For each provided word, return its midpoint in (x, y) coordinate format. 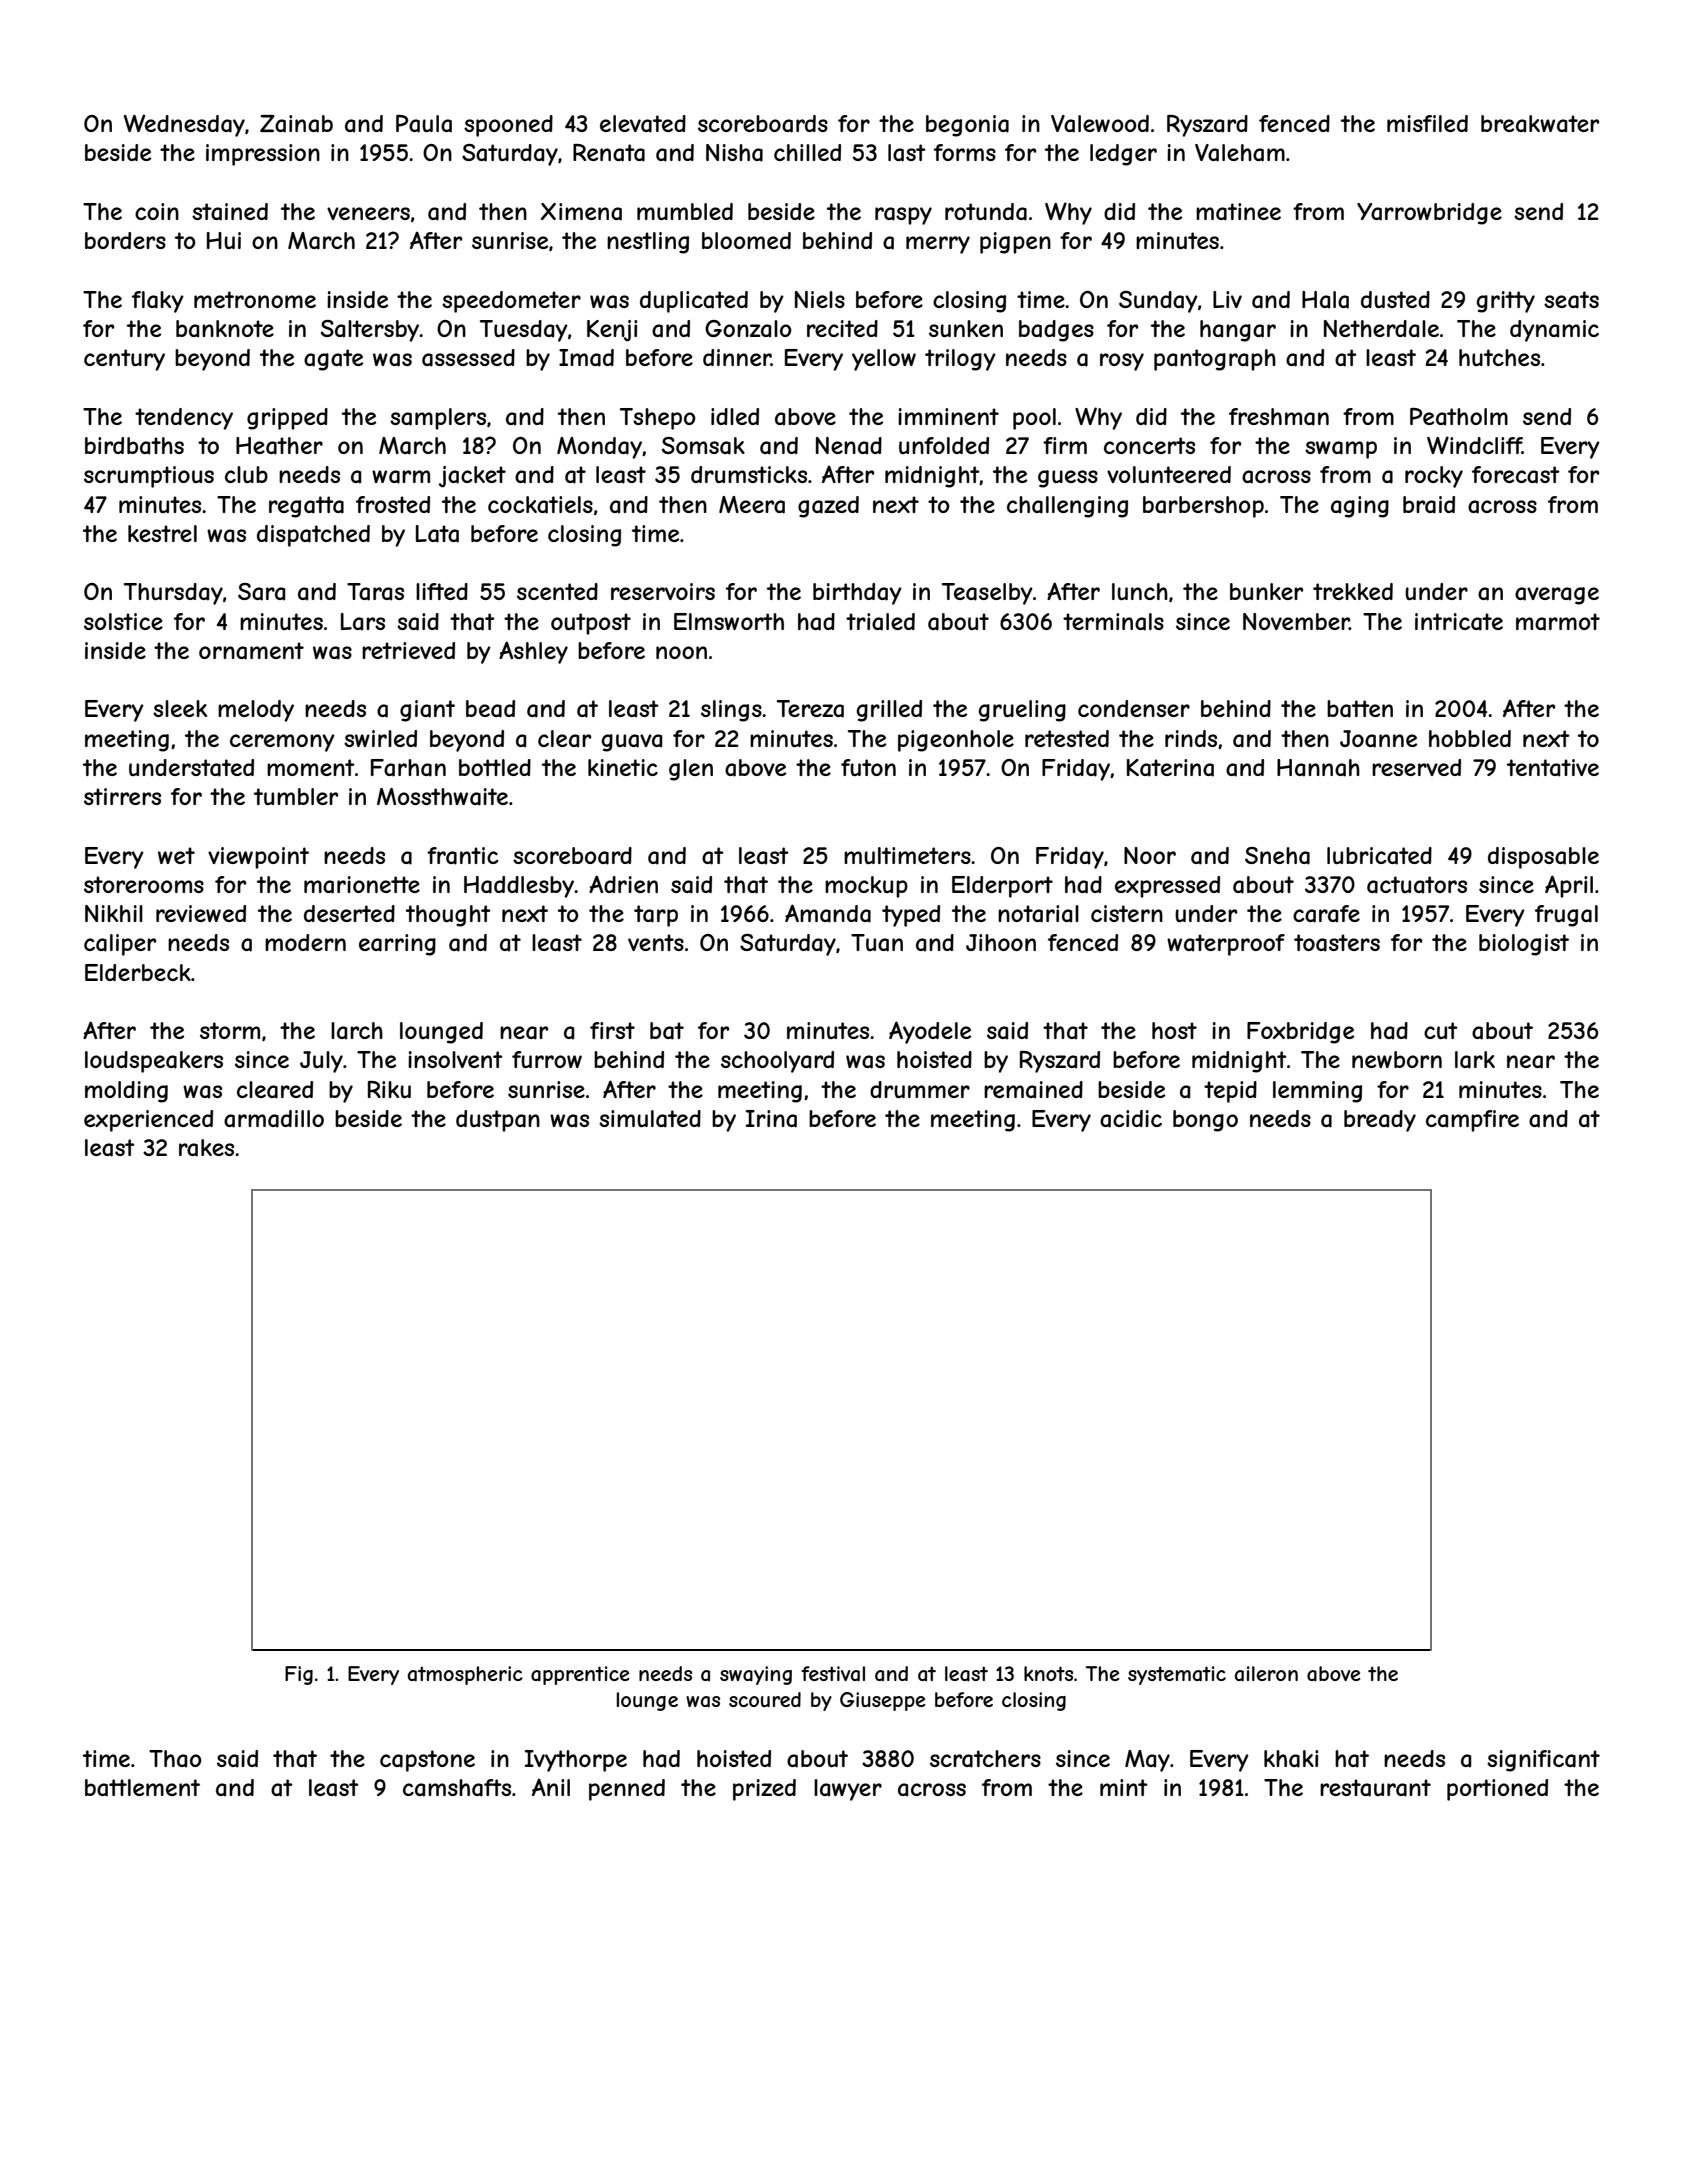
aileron (1266, 1674)
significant (1543, 1761)
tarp (656, 916)
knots (1048, 1673)
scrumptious (149, 477)
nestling (648, 243)
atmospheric (465, 1675)
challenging (1067, 507)
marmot (1558, 622)
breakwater (1540, 124)
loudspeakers (154, 1062)
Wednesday (184, 125)
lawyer (848, 1790)
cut (1441, 1030)
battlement (142, 1788)
